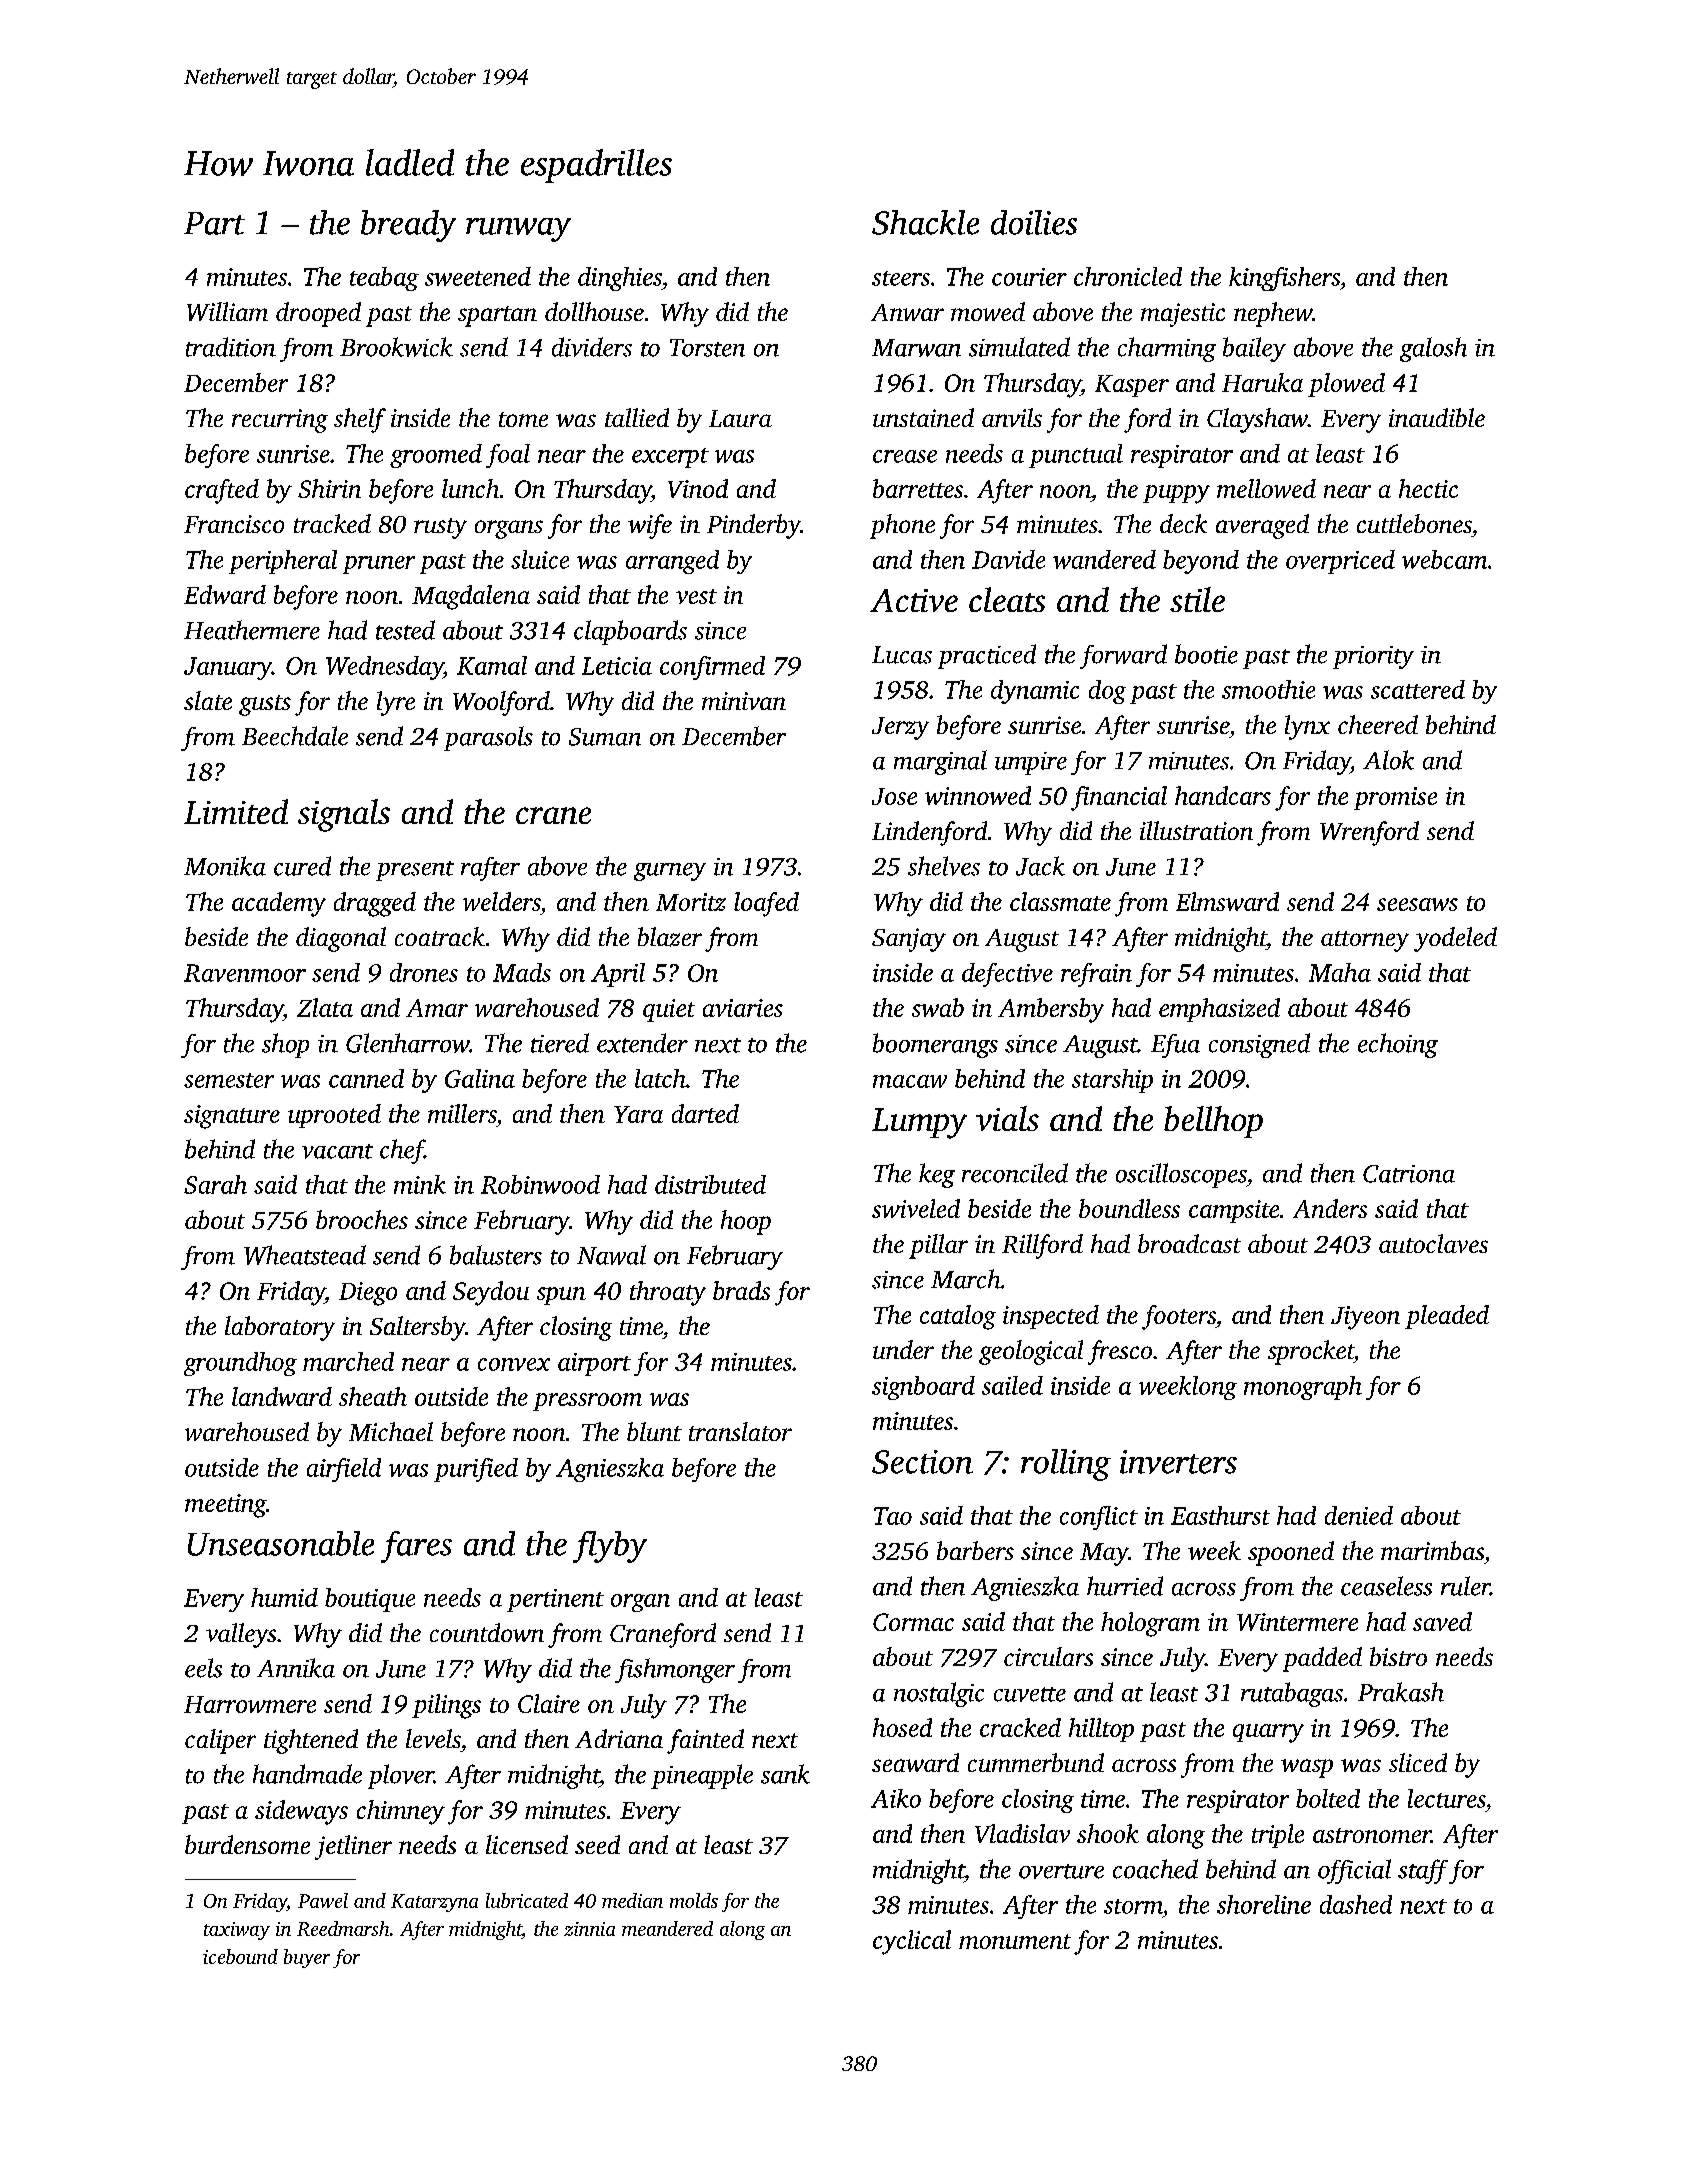 This document has height=2178, width=1683. What do you see at coordinates (925, 222) in the document?
I see `Shackle` at bounding box center [925, 222].
